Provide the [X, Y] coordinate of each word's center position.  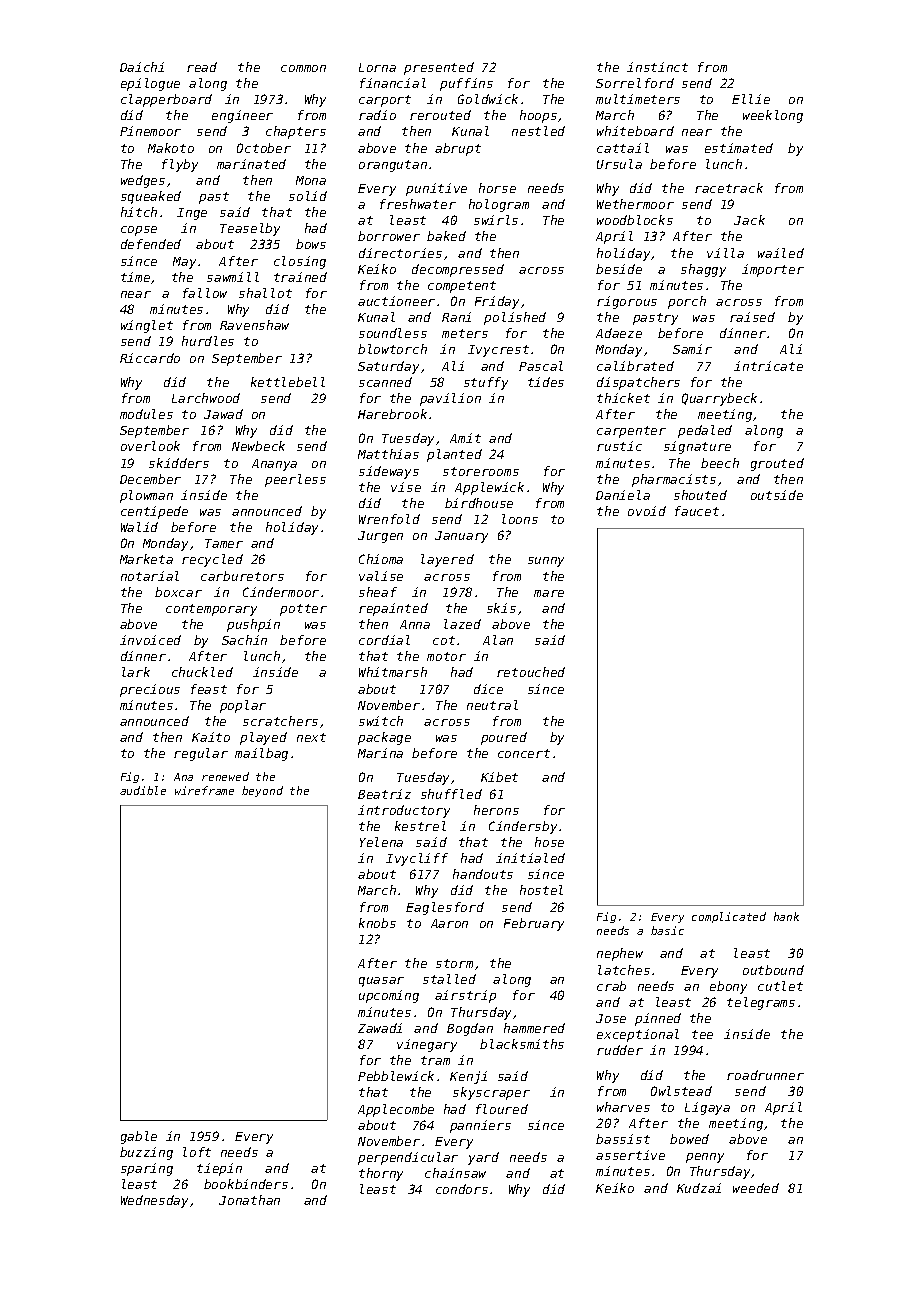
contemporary [211, 610]
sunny [546, 562]
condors [462, 1189]
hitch [139, 212]
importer [773, 270]
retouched [531, 672]
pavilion [450, 399]
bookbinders [246, 1184]
